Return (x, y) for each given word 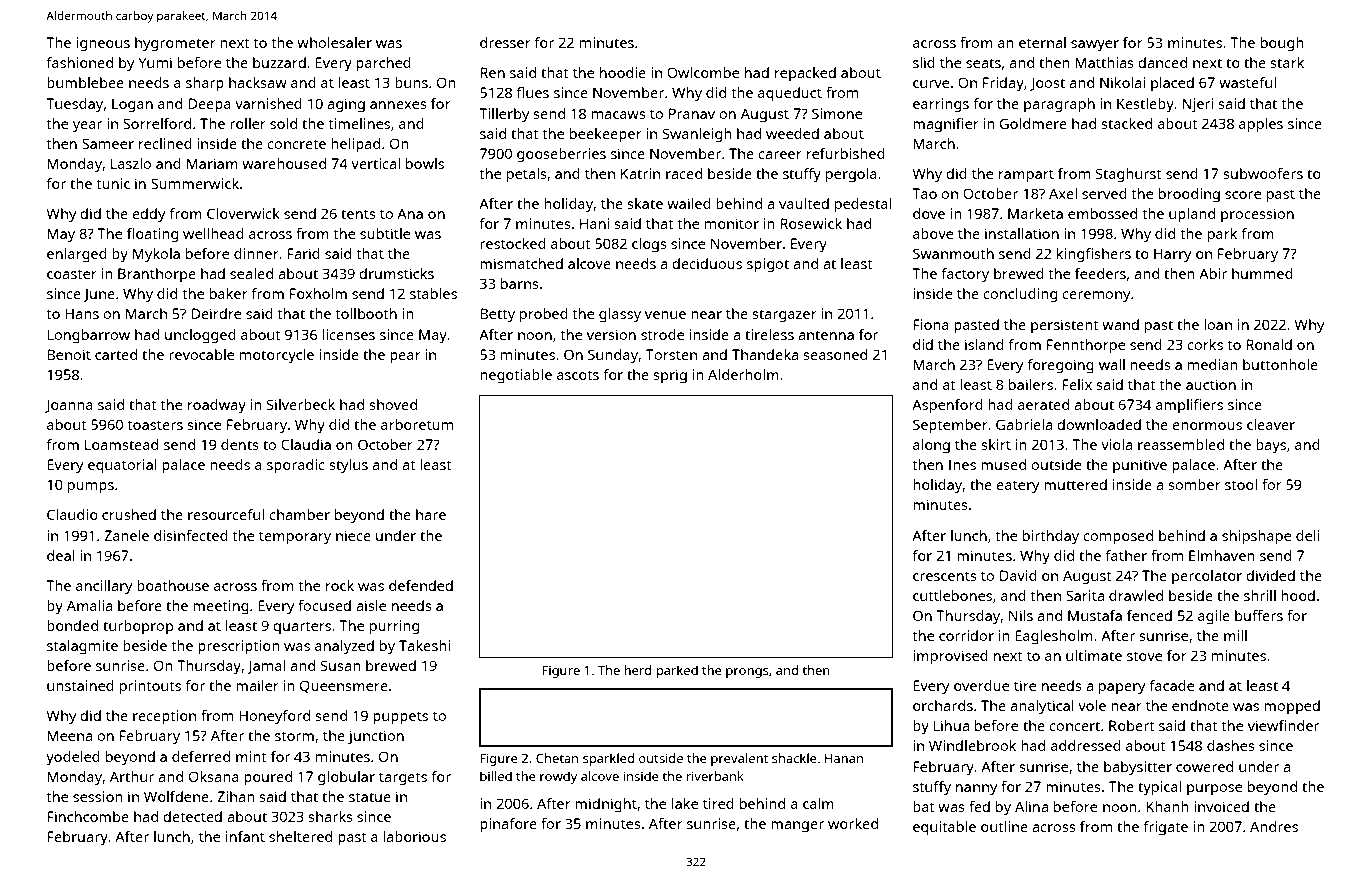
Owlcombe (703, 72)
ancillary (104, 587)
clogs (649, 245)
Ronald (1269, 344)
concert (1074, 726)
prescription (239, 647)
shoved (393, 404)
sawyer (1095, 46)
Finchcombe (88, 816)
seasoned (835, 354)
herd (638, 670)
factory (965, 275)
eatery (1018, 487)
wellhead (213, 233)
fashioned (80, 62)
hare (431, 514)
